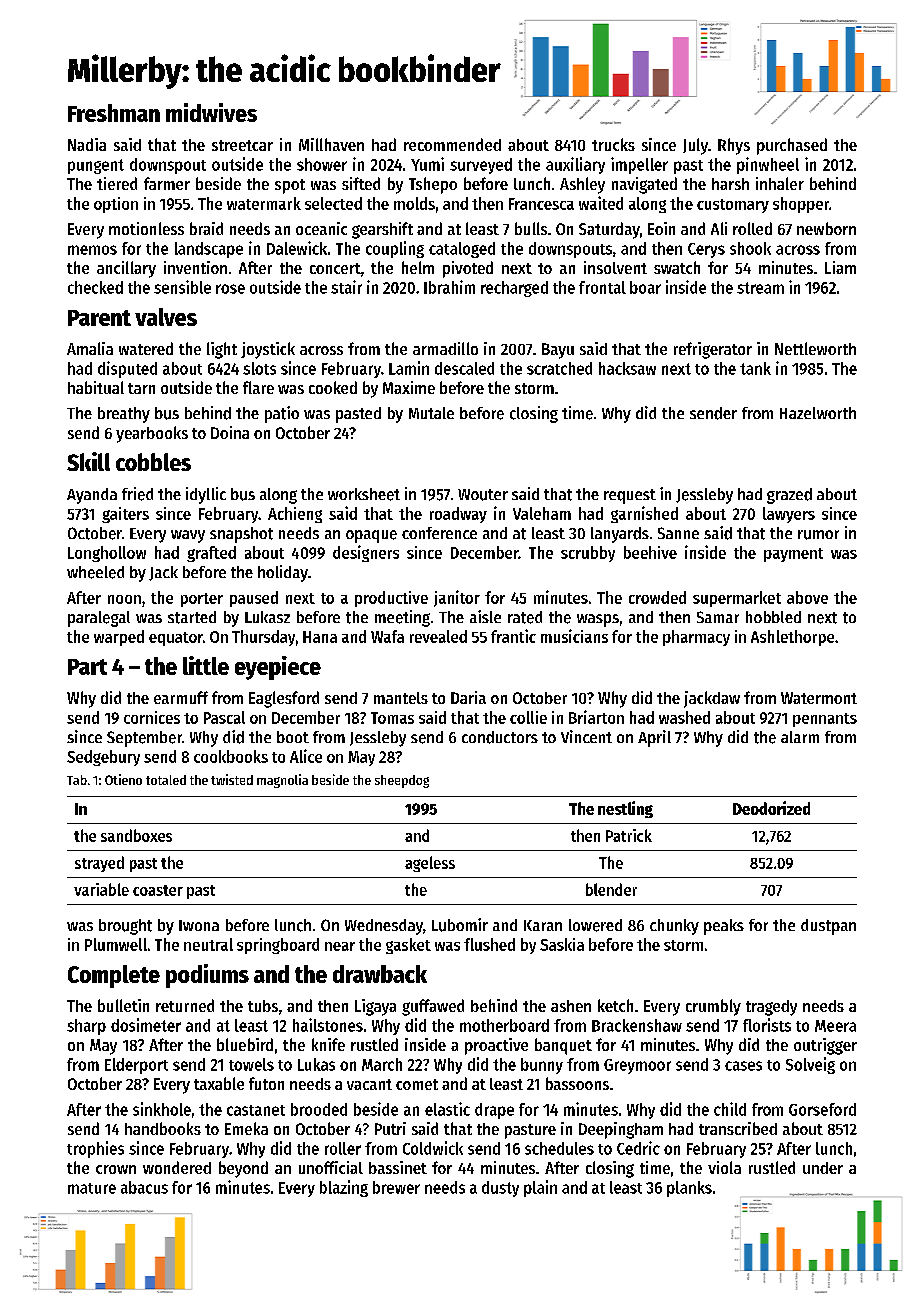 This image has height=1314, width=924. Describe the element at coordinates (166, 780) in the image. I see `totaled` at that location.
